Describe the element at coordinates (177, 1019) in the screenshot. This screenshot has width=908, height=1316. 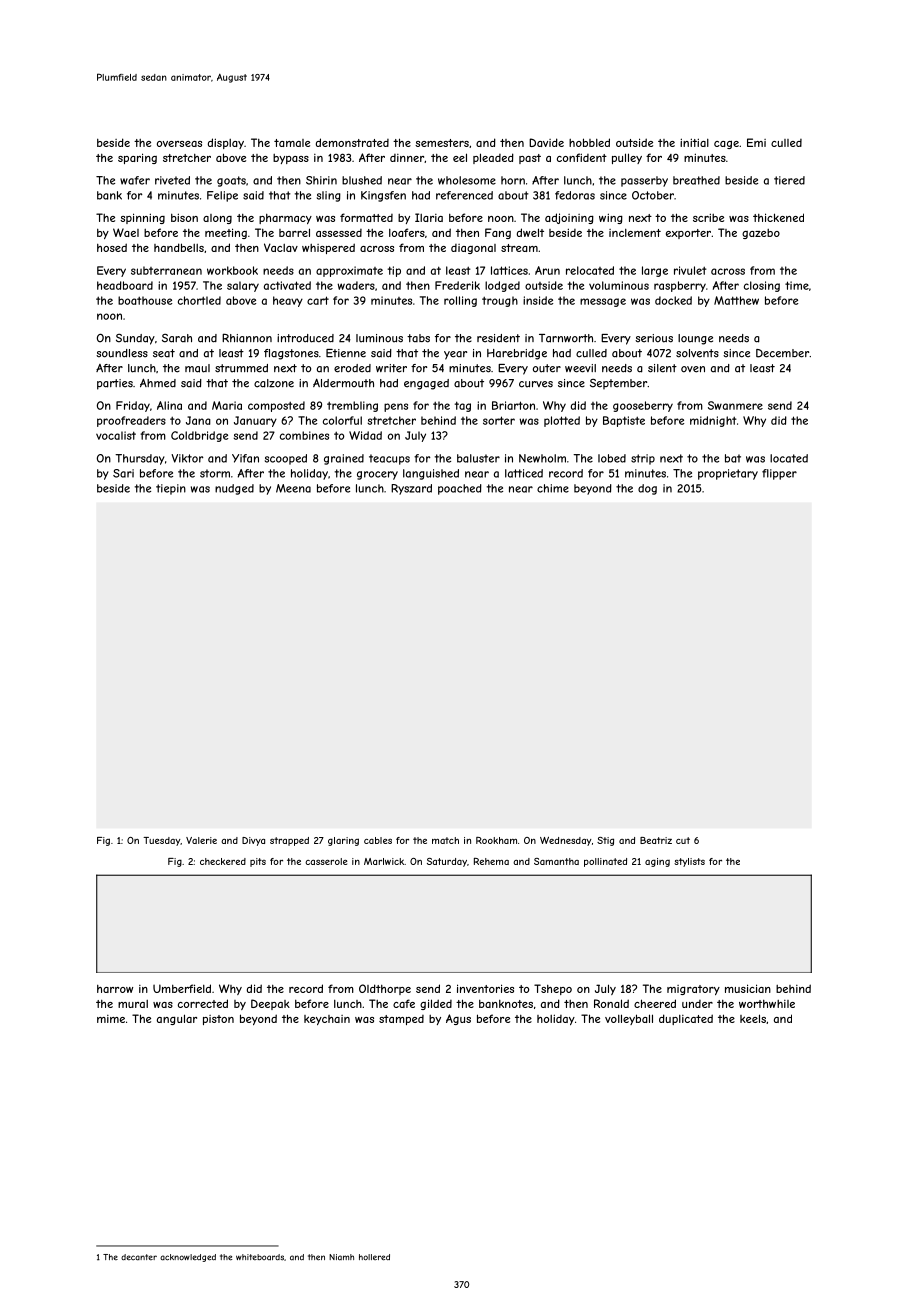
I see `angular` at that location.
